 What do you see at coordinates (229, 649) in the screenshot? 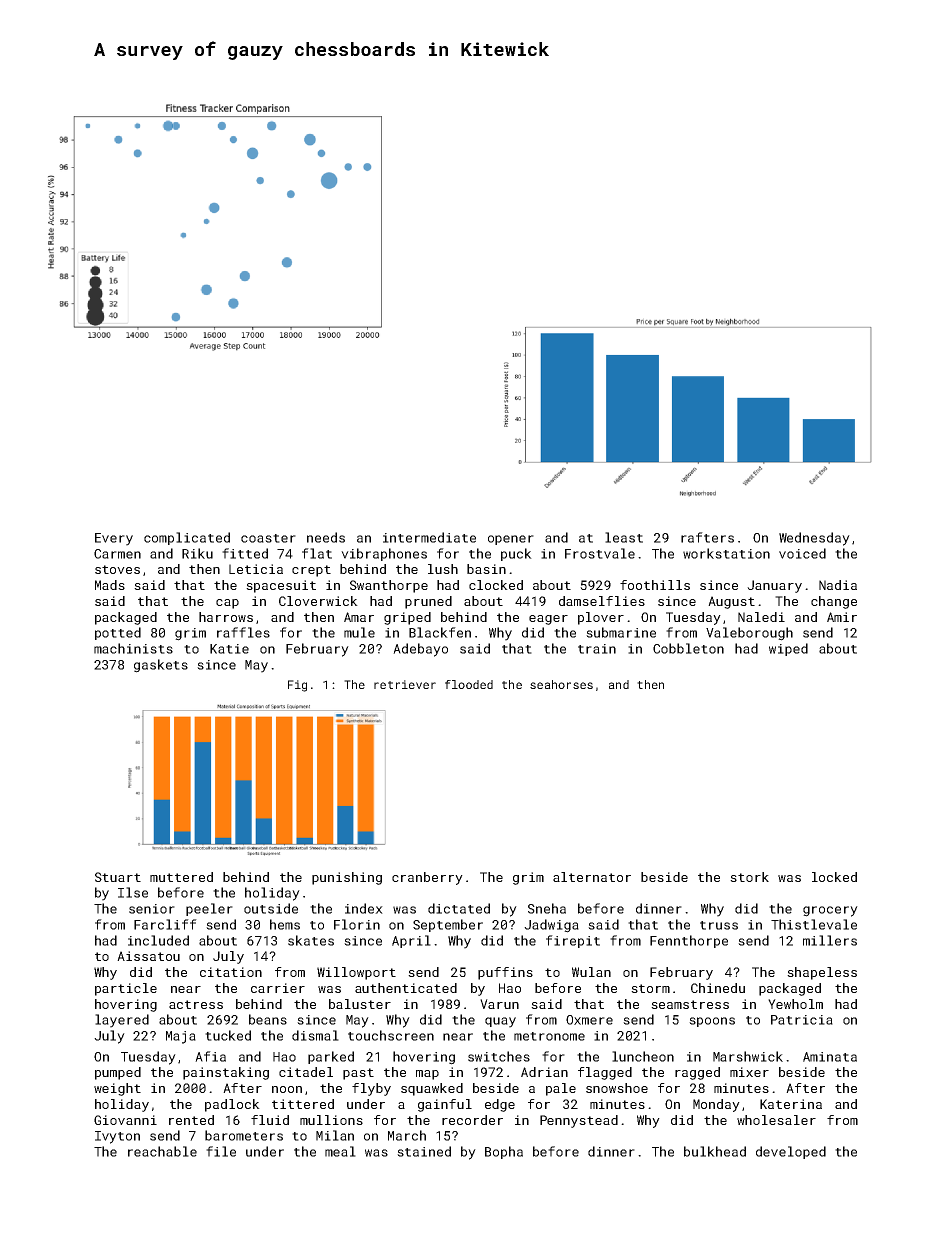
I see `Katie` at bounding box center [229, 649].
